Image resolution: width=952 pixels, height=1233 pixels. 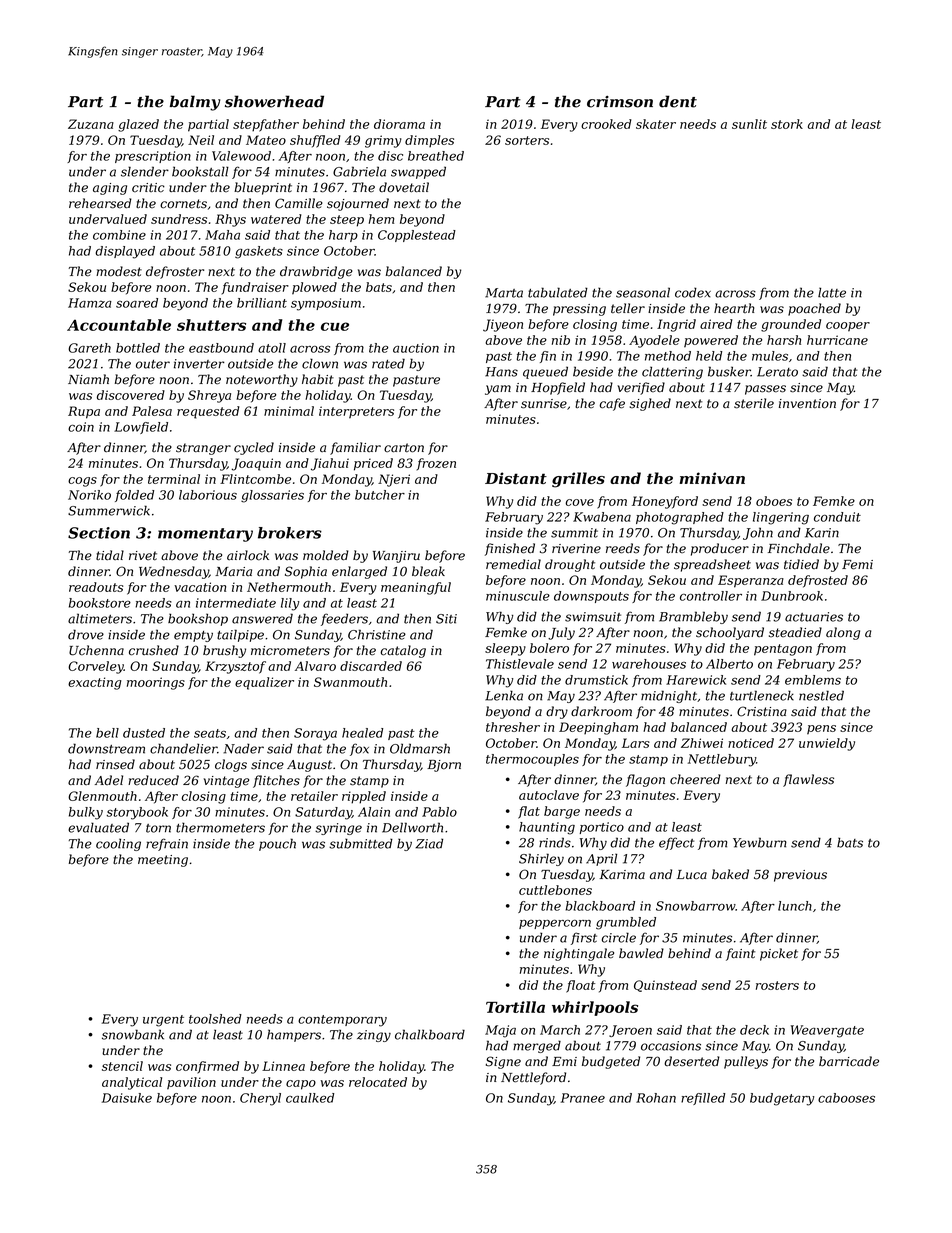 I want to click on laborious, so click(x=208, y=495).
